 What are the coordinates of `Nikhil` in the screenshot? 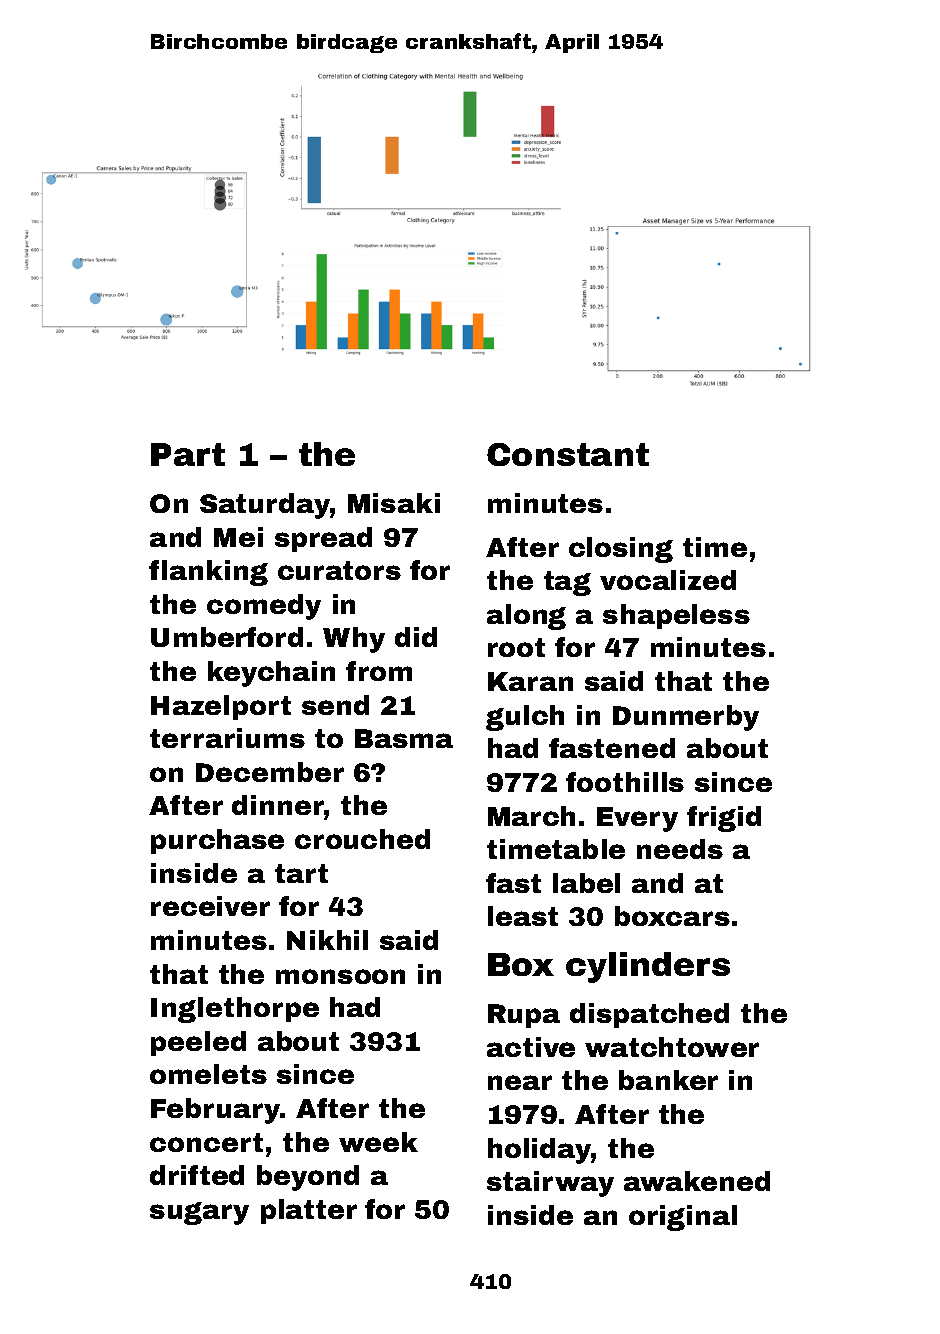 It's located at (327, 940).
